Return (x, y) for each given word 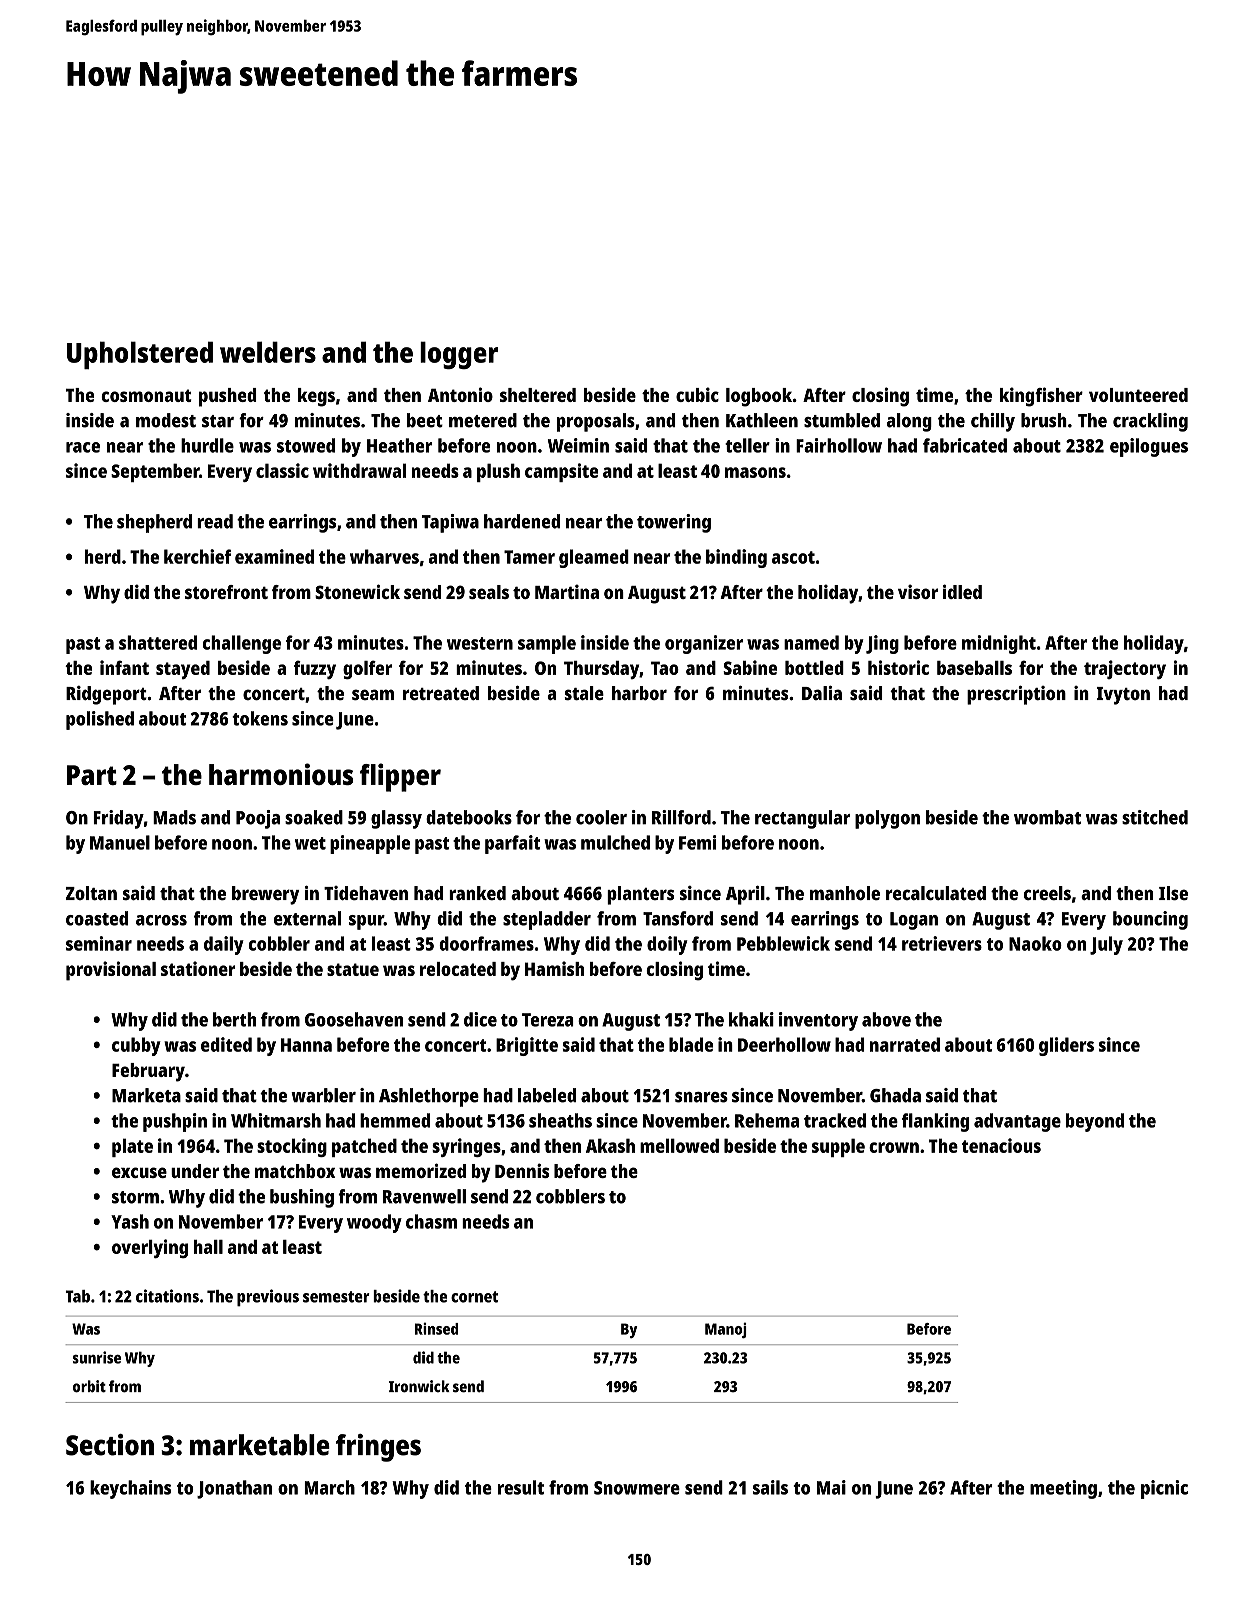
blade (691, 1044)
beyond (1095, 1122)
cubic (697, 394)
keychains (130, 1489)
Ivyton (1123, 696)
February (148, 1072)
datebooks (469, 817)
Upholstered (140, 355)
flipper (400, 777)
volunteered (1138, 395)
